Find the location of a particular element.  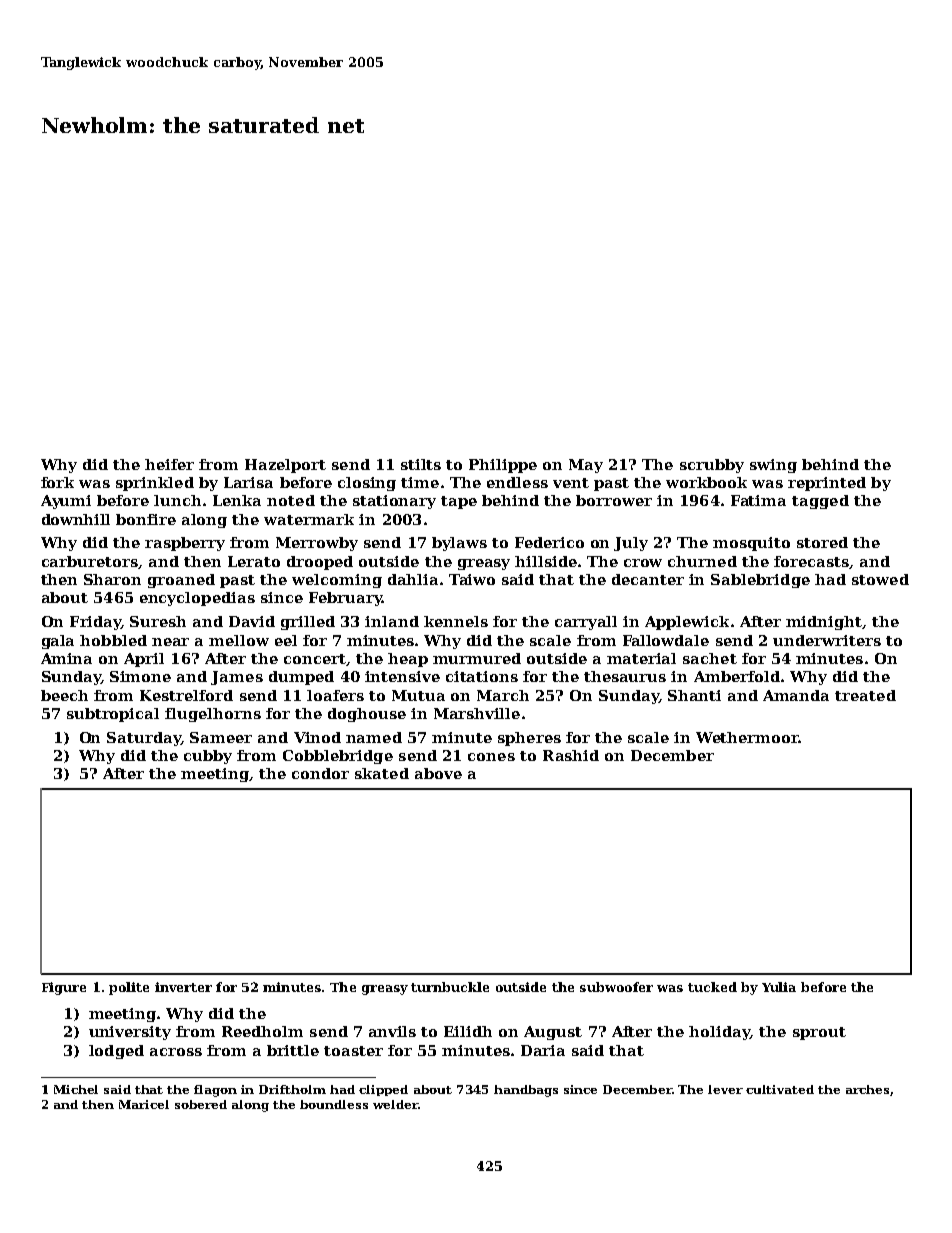

subtropical is located at coordinates (113, 715).
